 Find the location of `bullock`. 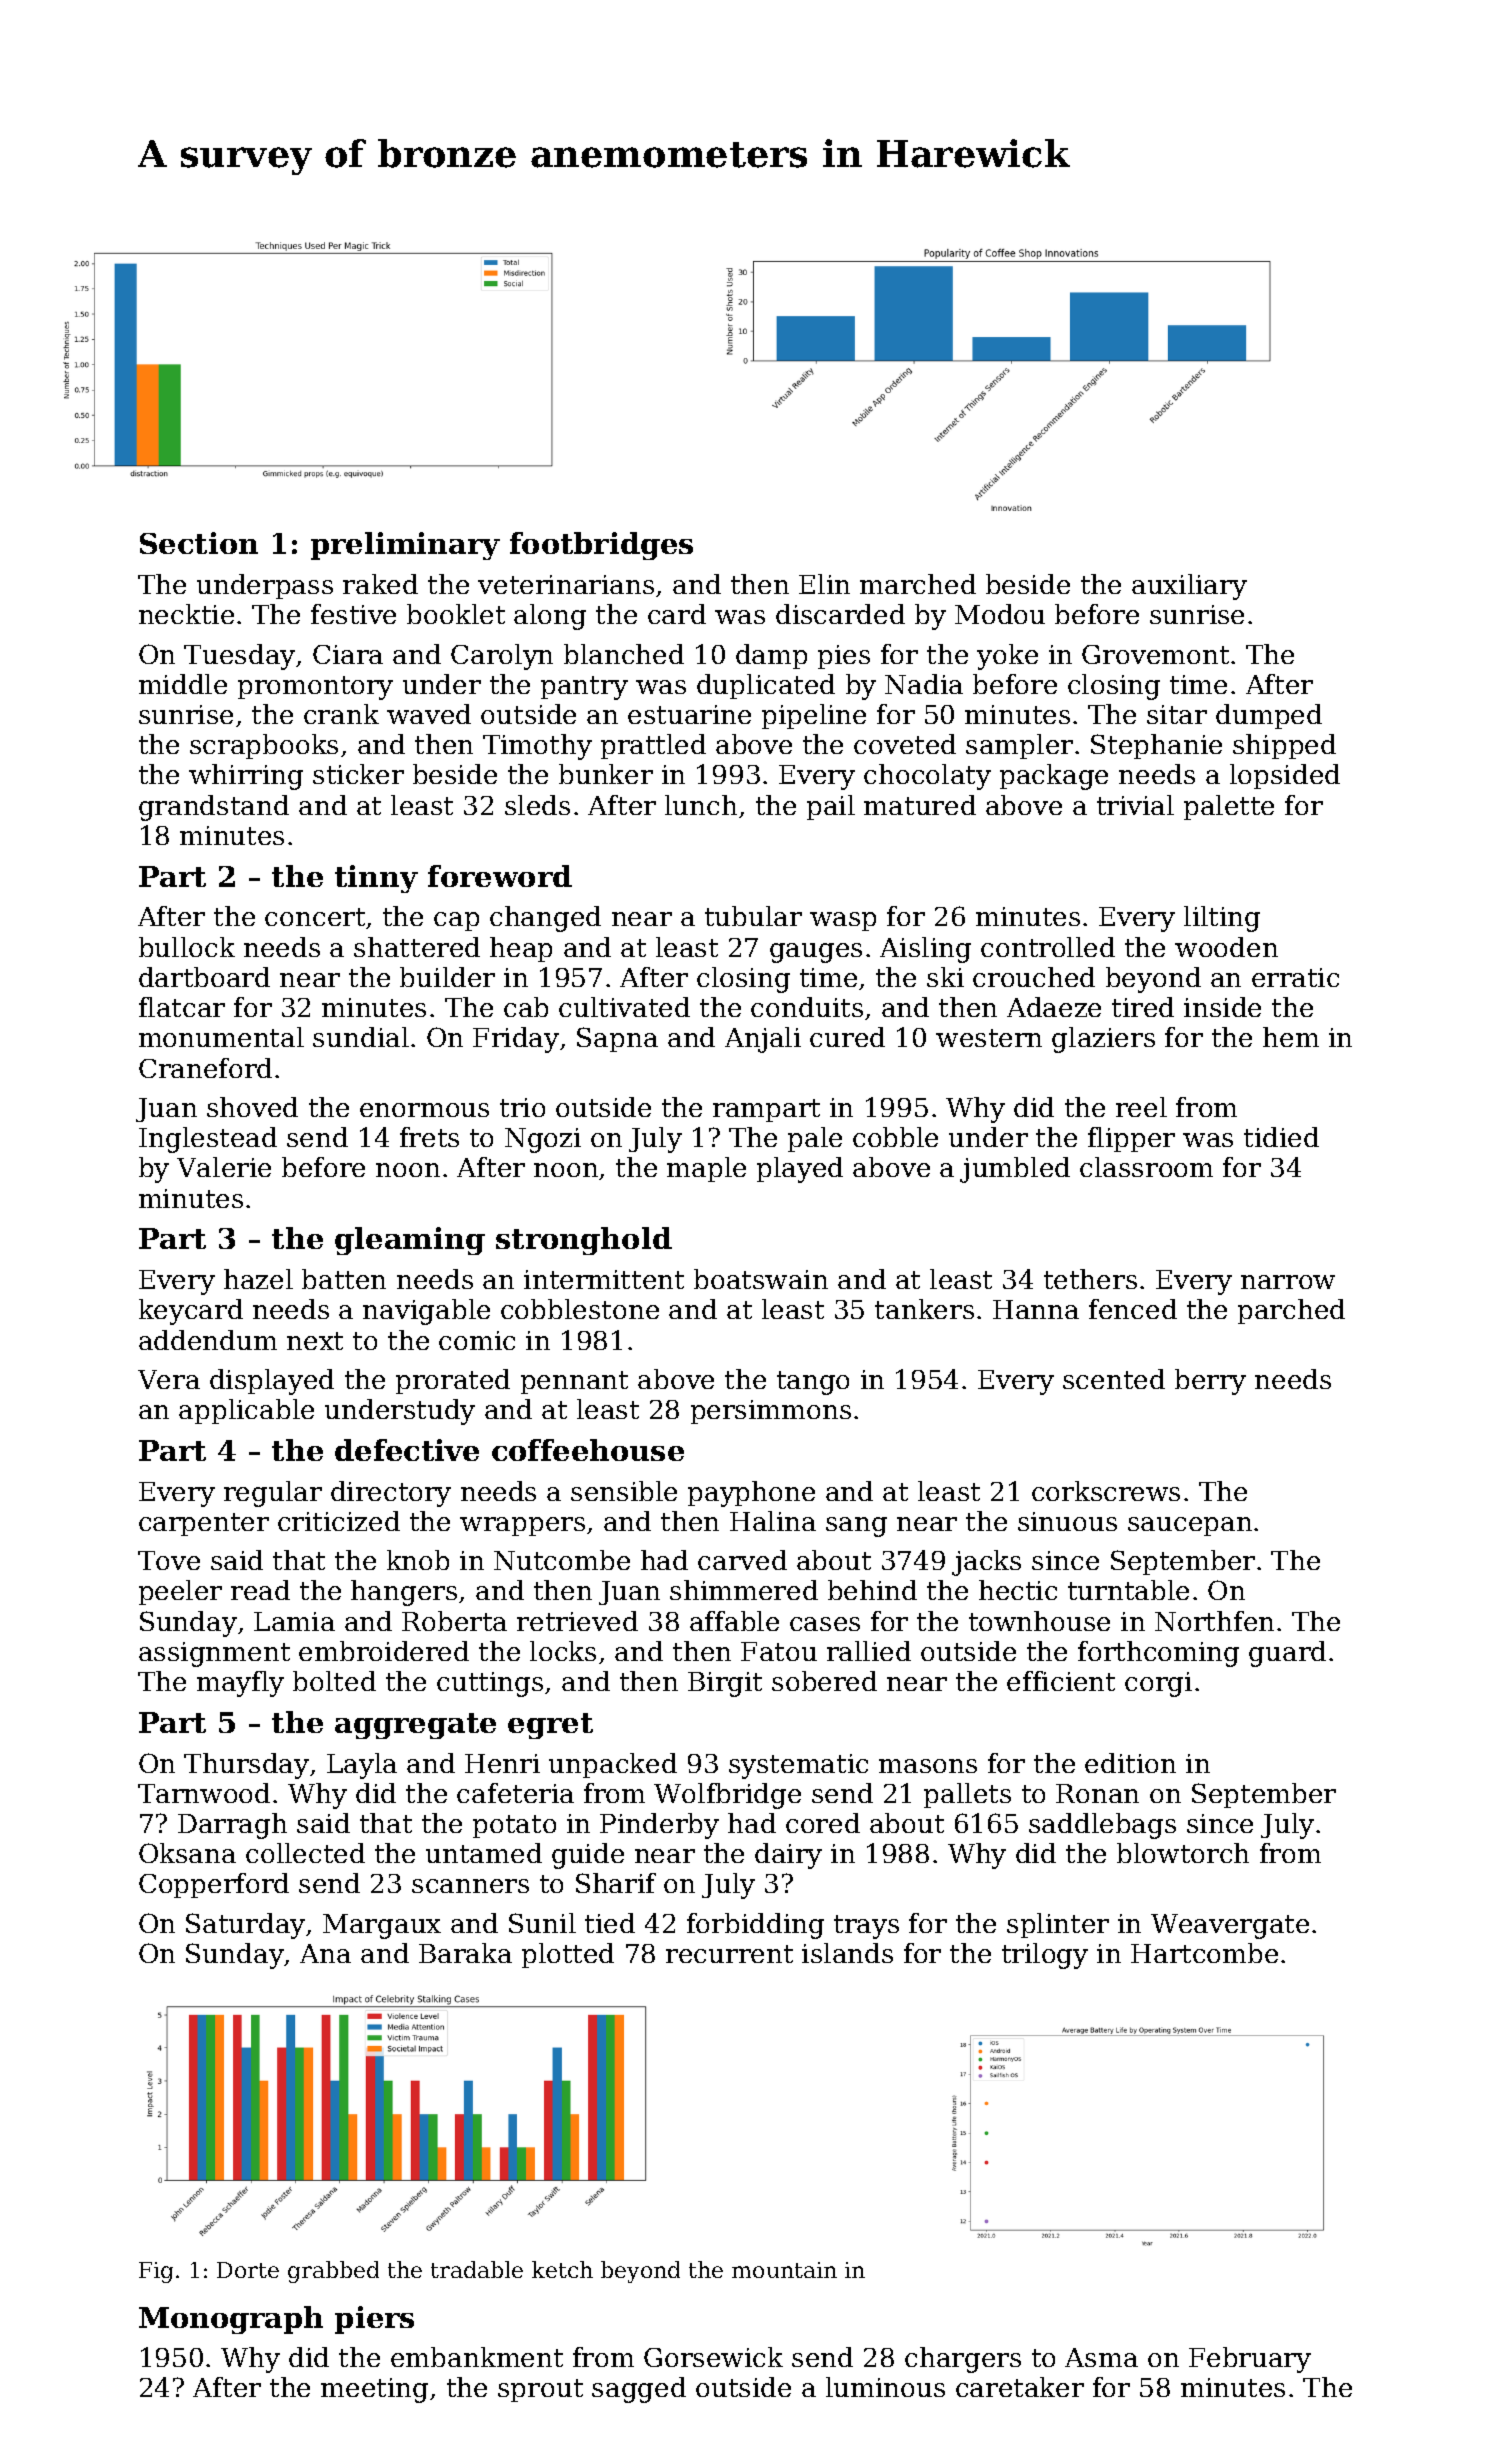

bullock is located at coordinates (187, 947).
